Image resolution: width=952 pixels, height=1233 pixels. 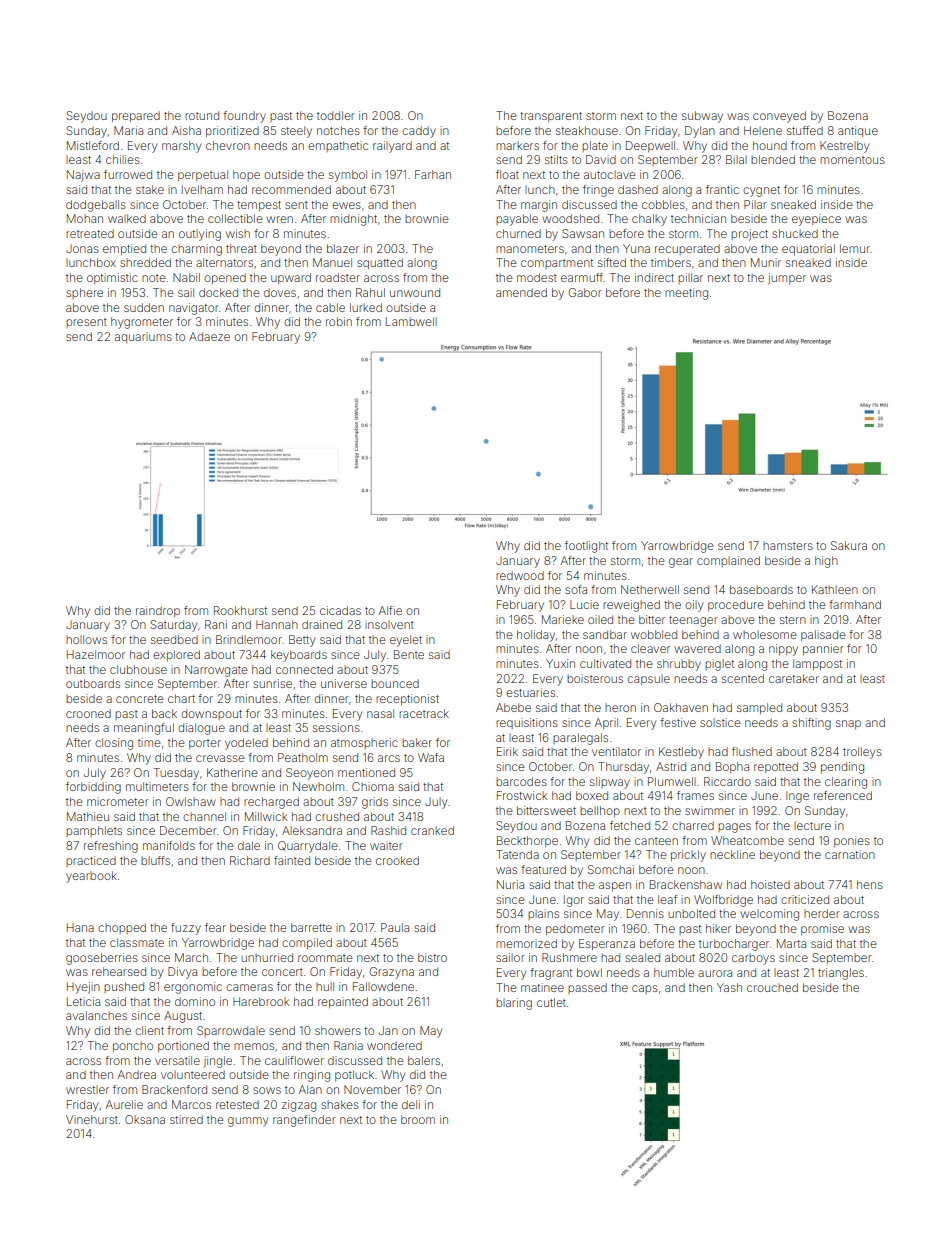 What do you see at coordinates (507, 751) in the screenshot?
I see `Eirik` at bounding box center [507, 751].
